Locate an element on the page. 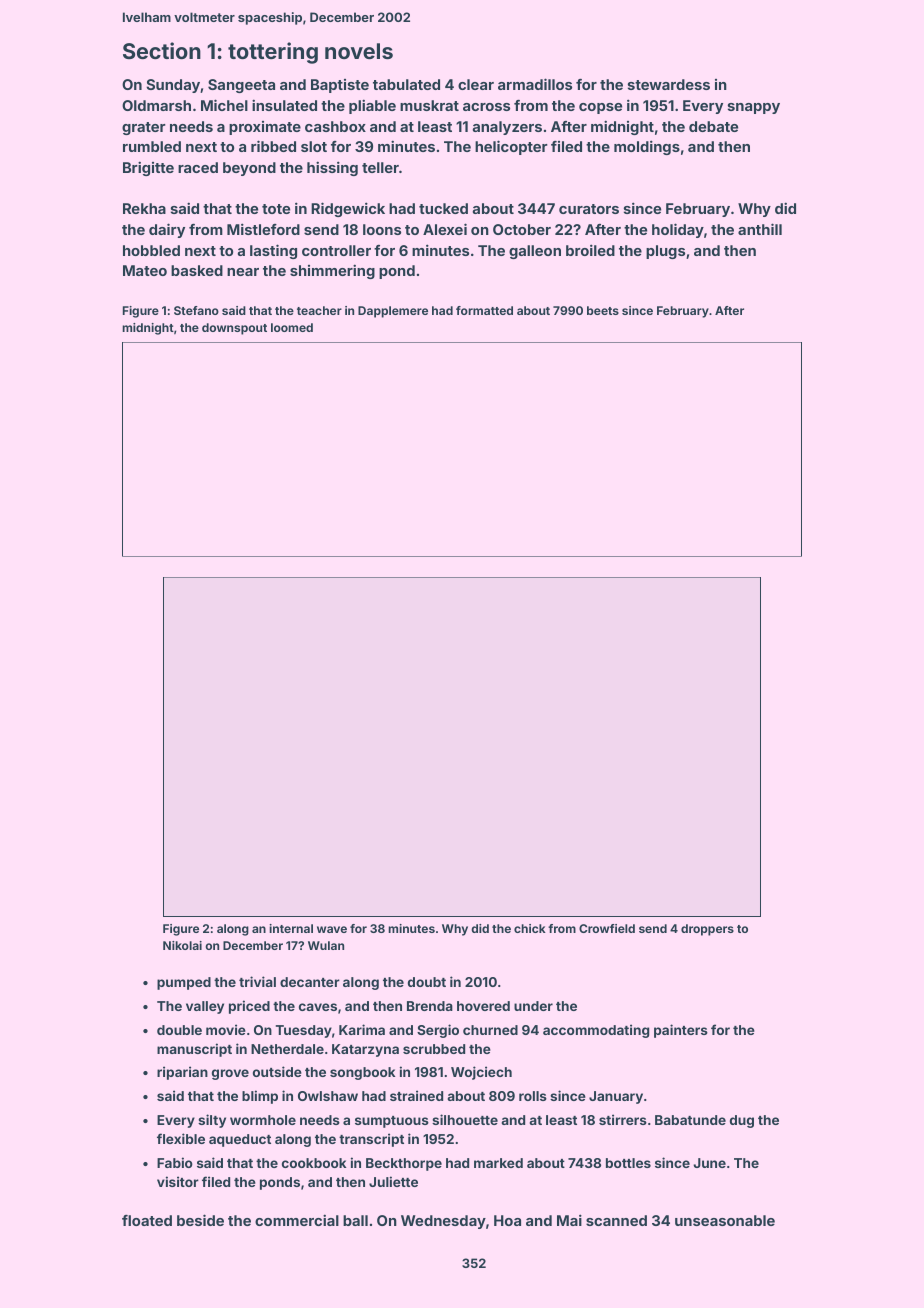 The image size is (924, 1308). Nikolai is located at coordinates (182, 945).
